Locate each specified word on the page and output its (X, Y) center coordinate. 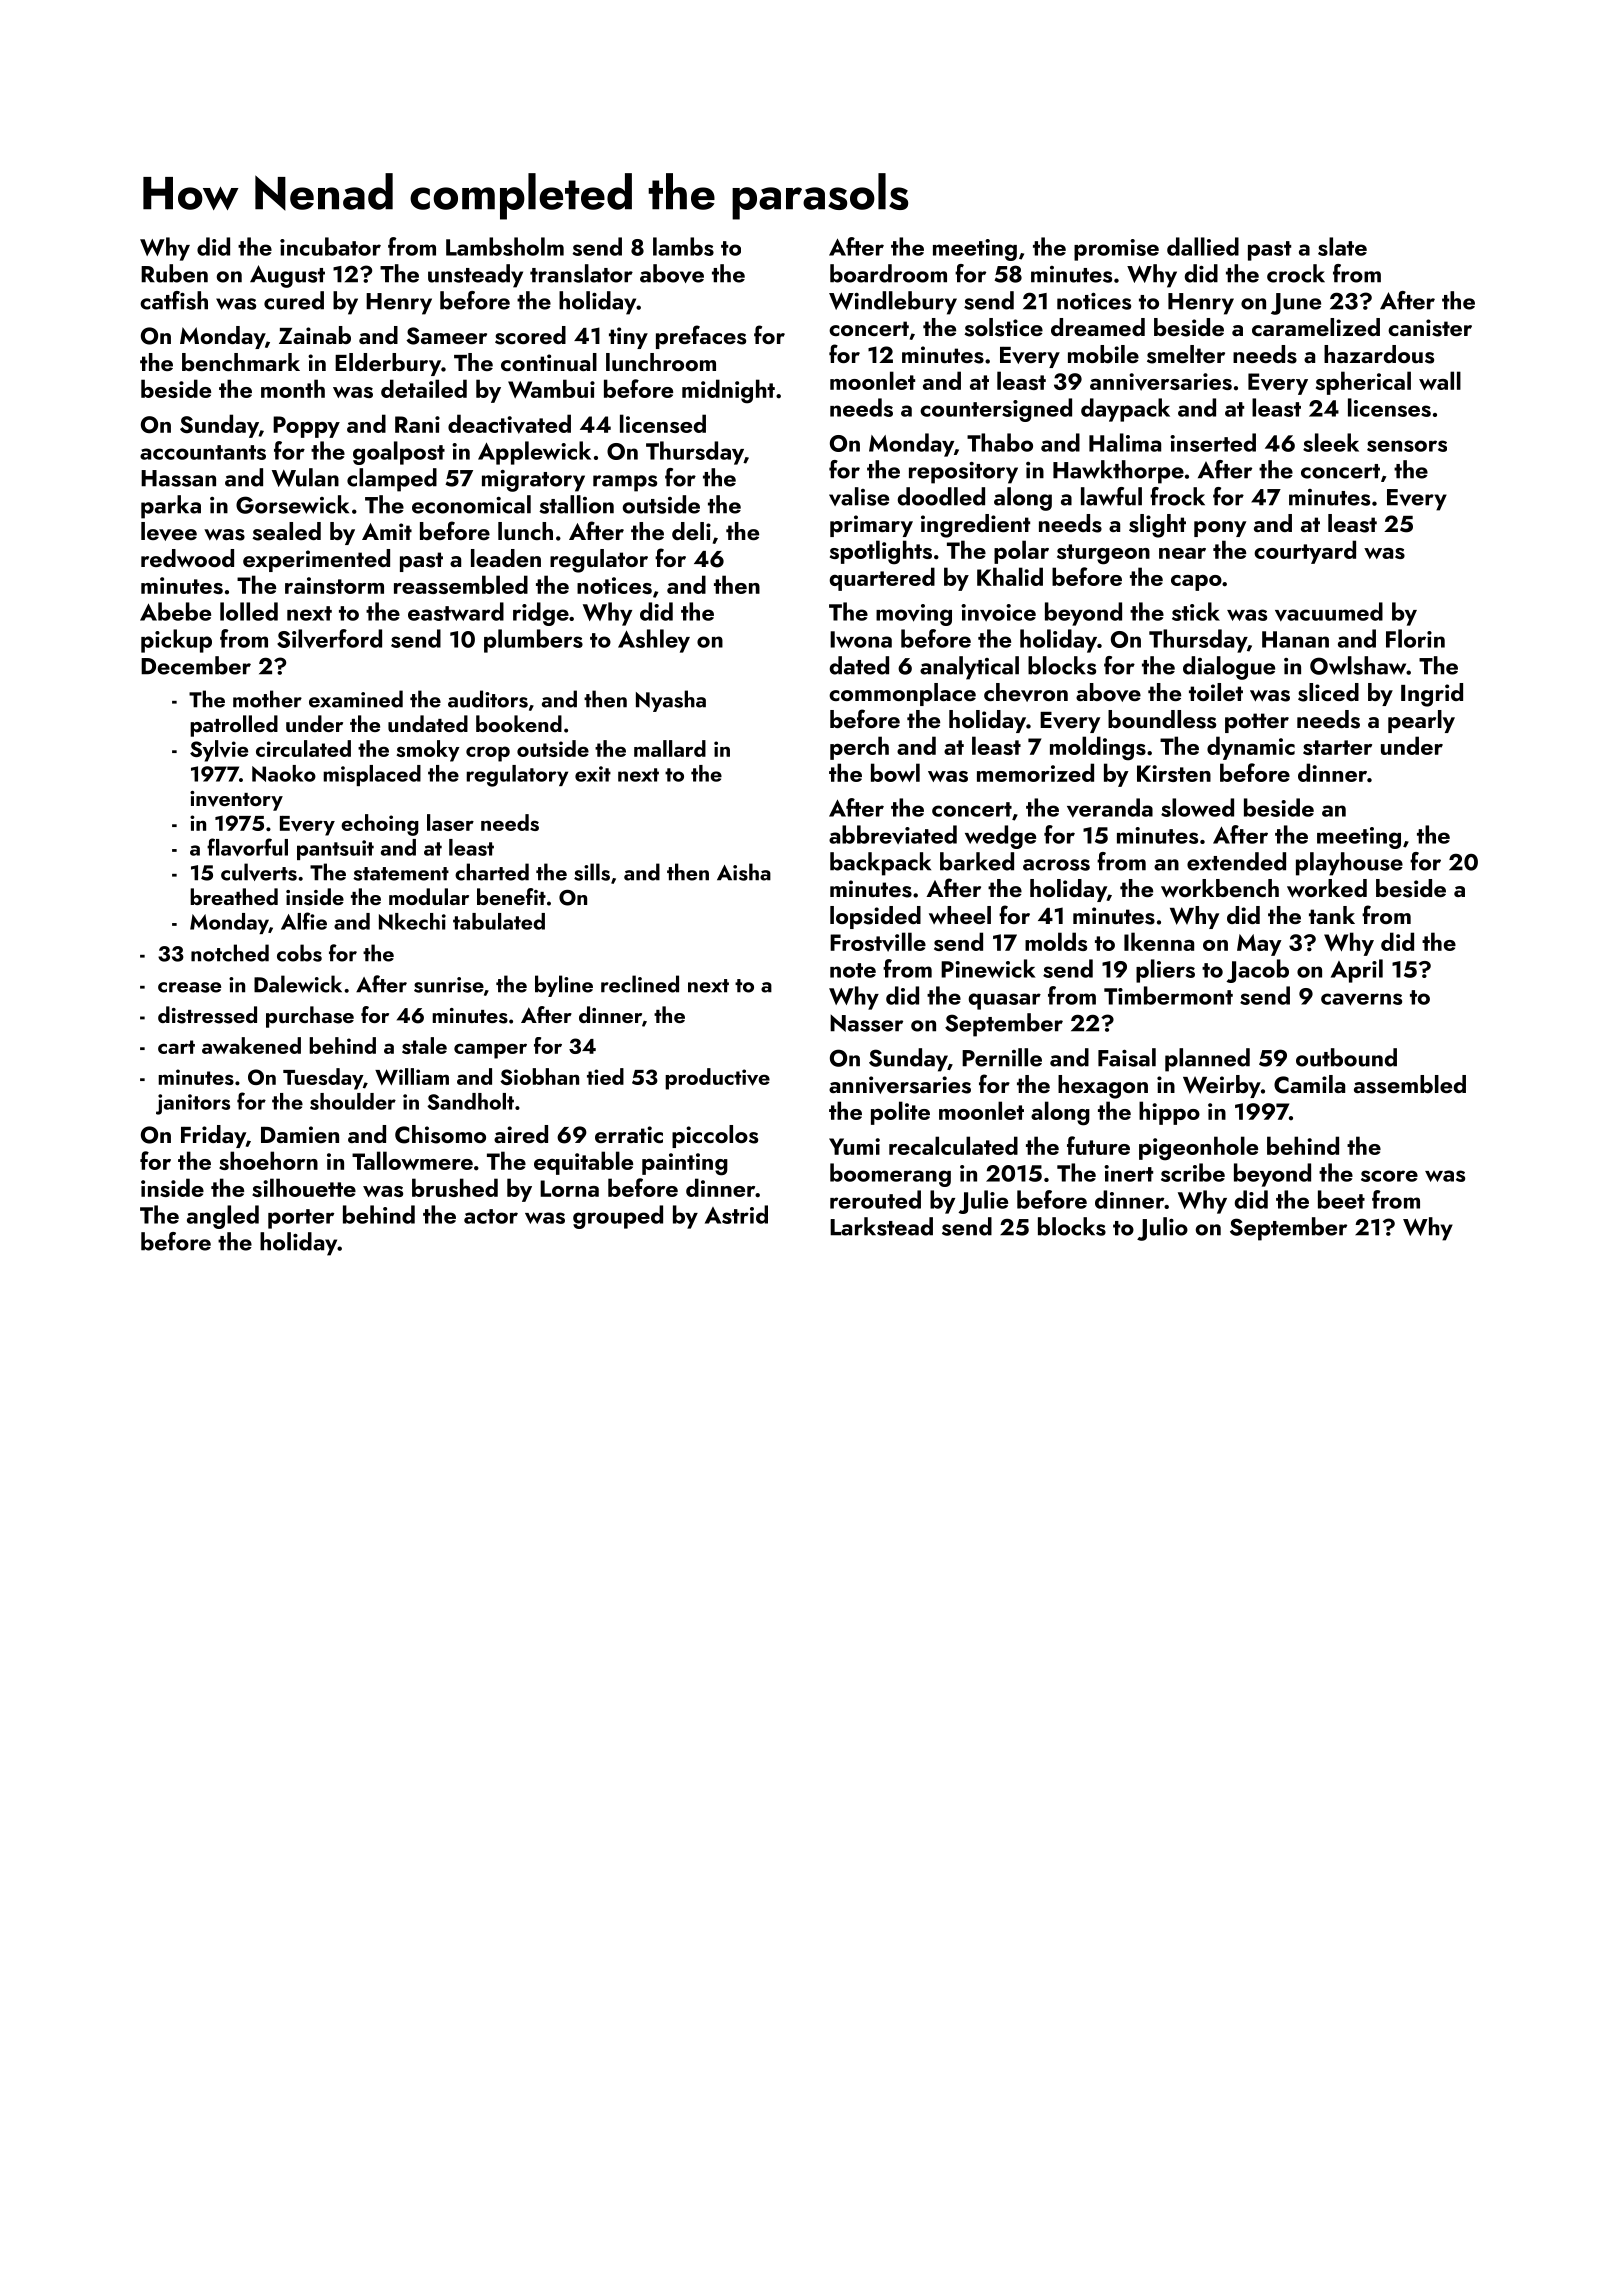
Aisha (744, 872)
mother (267, 699)
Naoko (284, 773)
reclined (640, 984)
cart (176, 1047)
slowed (1197, 807)
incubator (330, 246)
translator (581, 273)
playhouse (1349, 864)
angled (223, 1217)
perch (859, 748)
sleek (1331, 442)
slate (1342, 246)
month (293, 388)
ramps (625, 483)
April (1357, 971)
